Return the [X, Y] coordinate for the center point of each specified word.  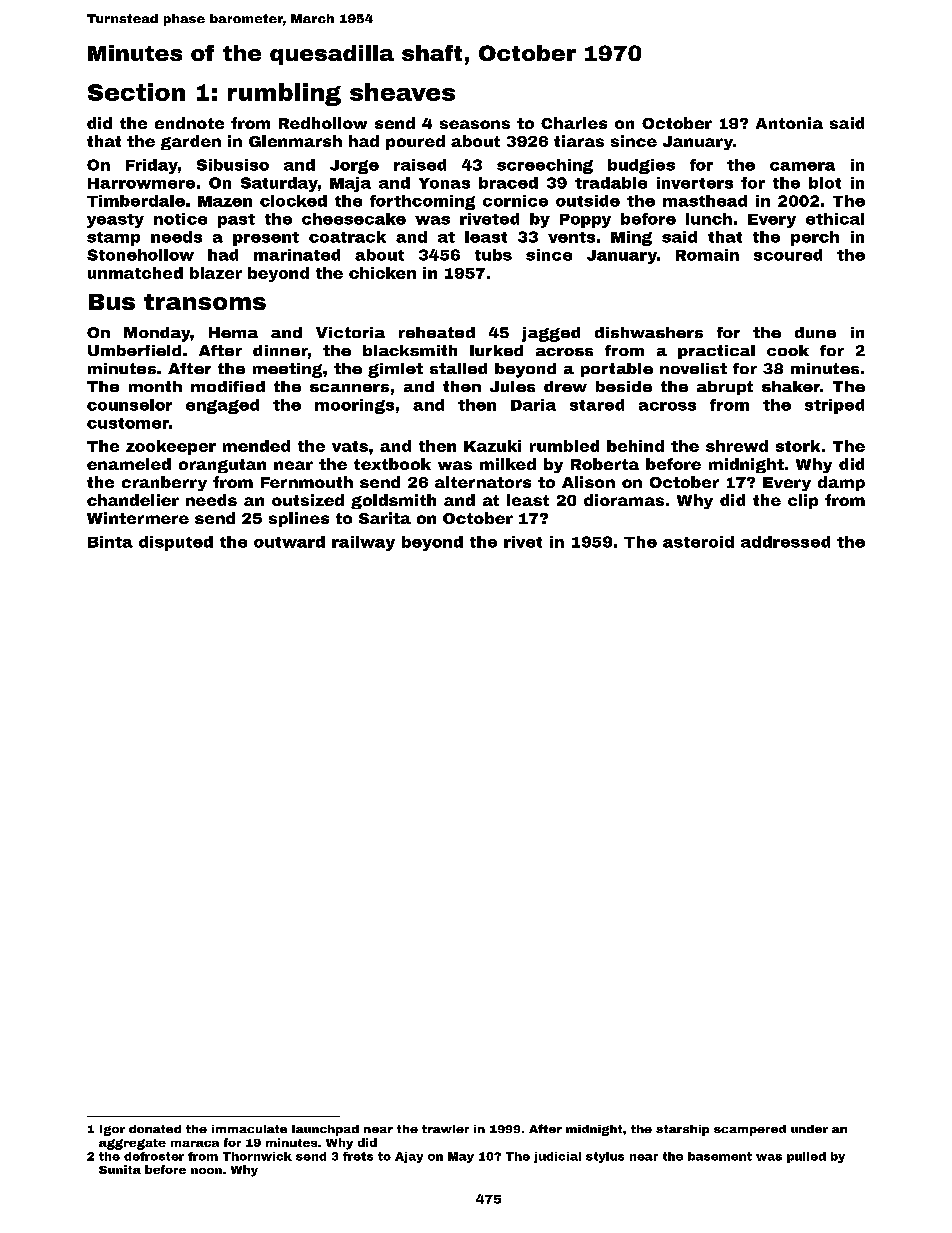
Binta [110, 542]
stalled [458, 368]
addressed [785, 542]
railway [363, 543]
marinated [297, 255]
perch [815, 238]
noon [206, 1171]
